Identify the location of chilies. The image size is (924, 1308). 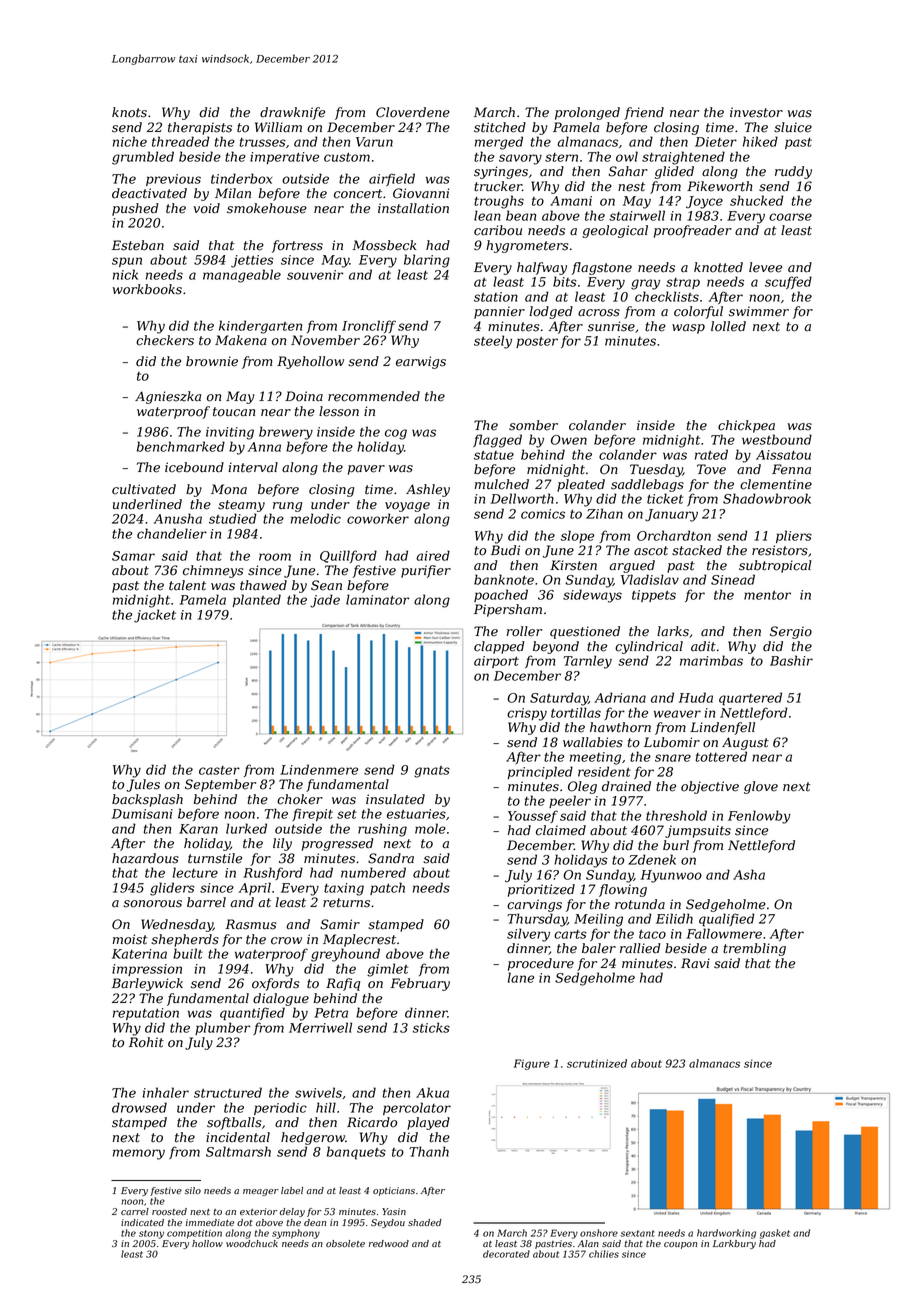
(604, 1254).
